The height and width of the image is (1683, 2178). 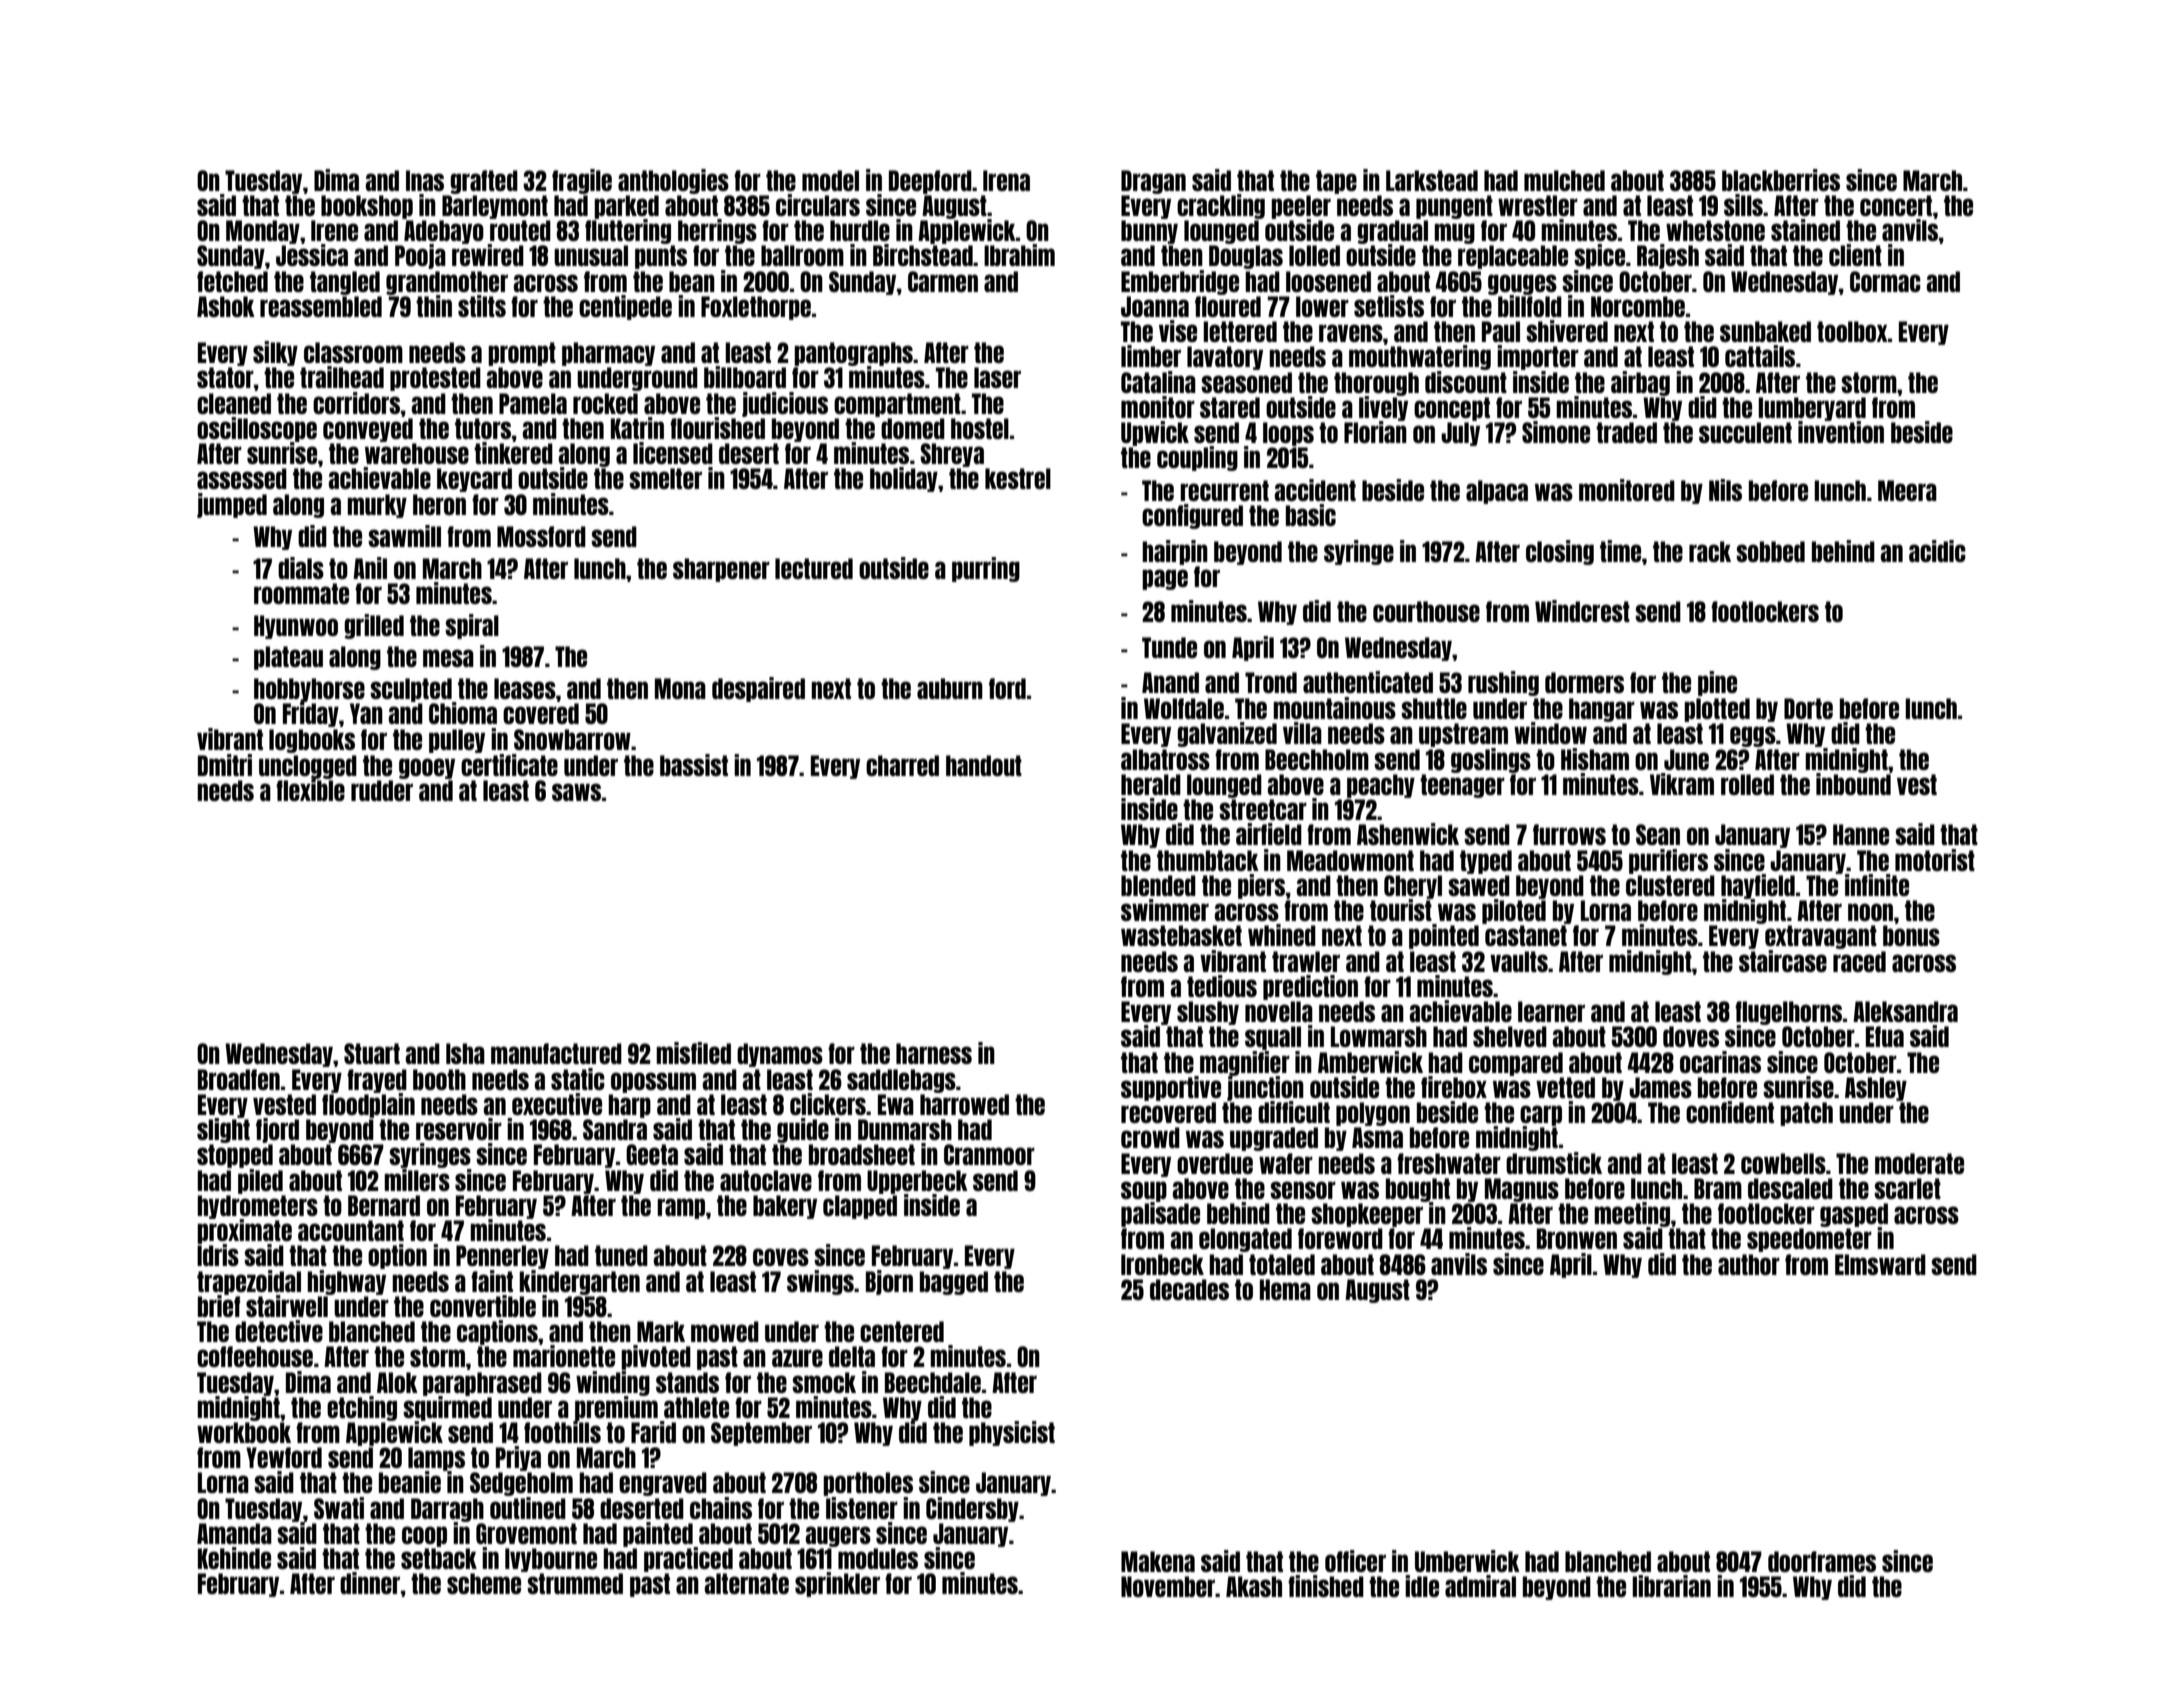 I want to click on anthologies, so click(x=673, y=181).
